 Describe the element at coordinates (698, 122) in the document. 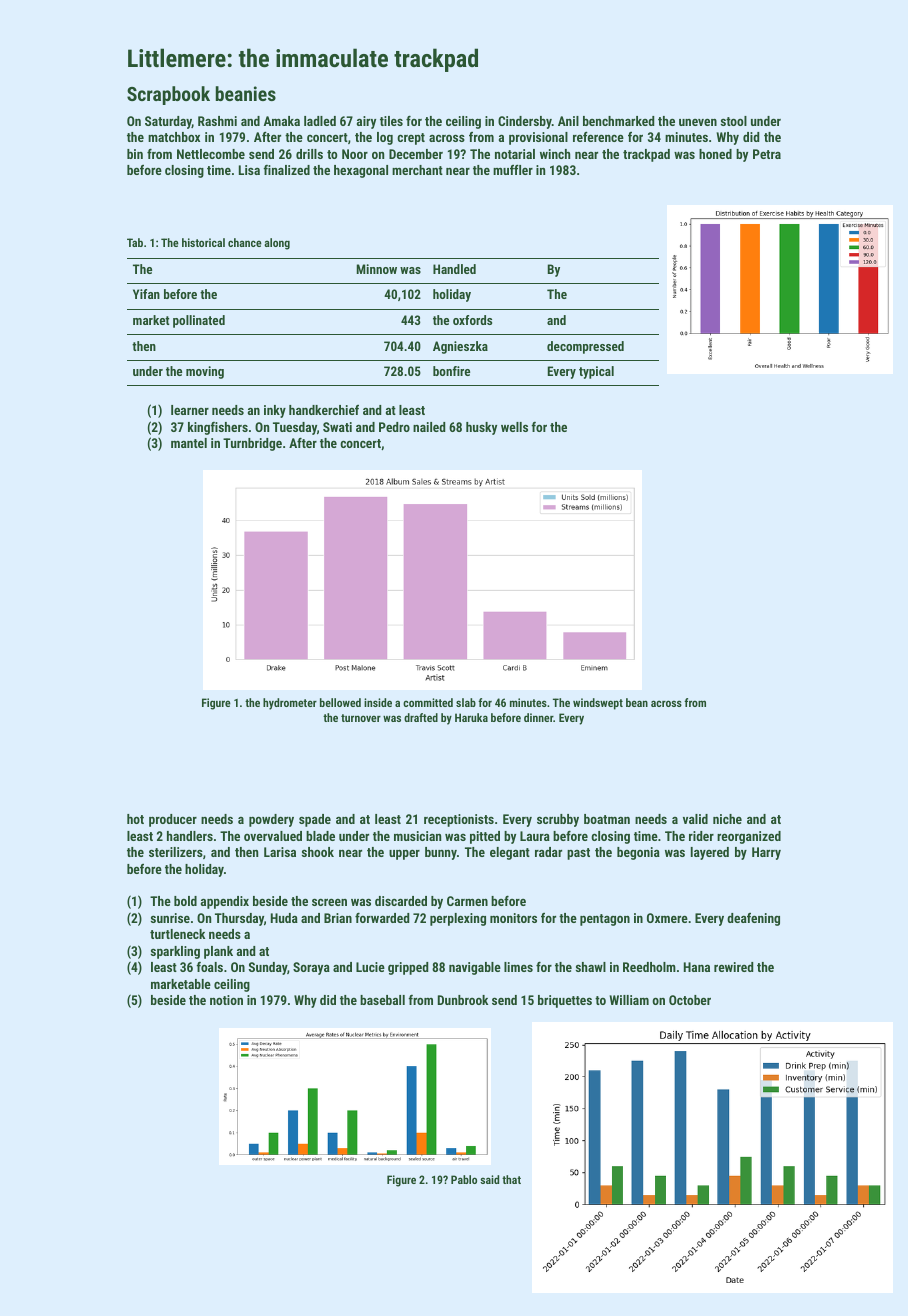

I see `uneven` at that location.
